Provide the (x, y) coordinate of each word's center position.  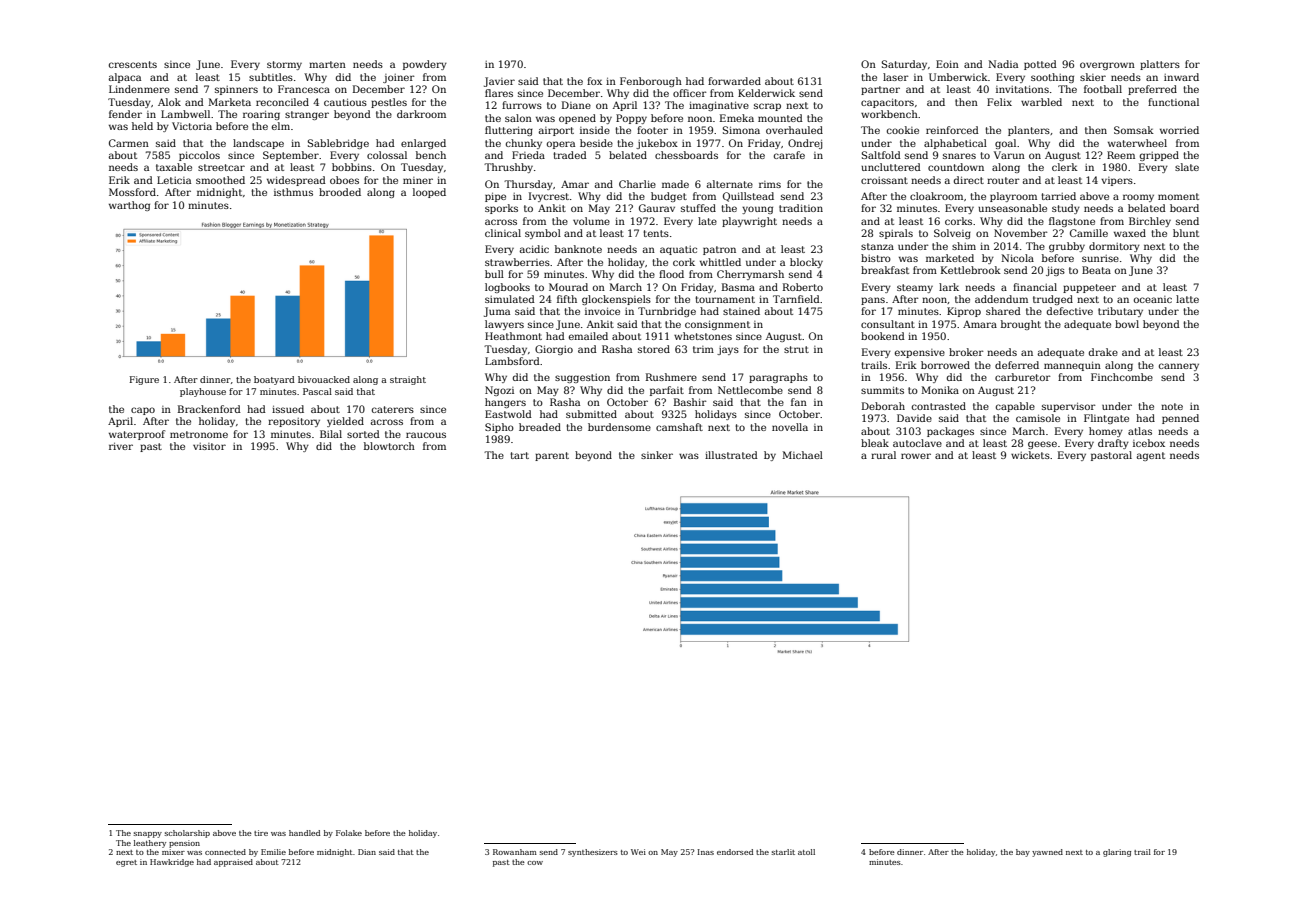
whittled (720, 262)
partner (880, 90)
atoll (806, 852)
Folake (349, 833)
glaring (1117, 853)
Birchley (1150, 222)
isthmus (293, 192)
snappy (148, 835)
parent (552, 456)
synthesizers (593, 853)
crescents (133, 64)
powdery (425, 65)
